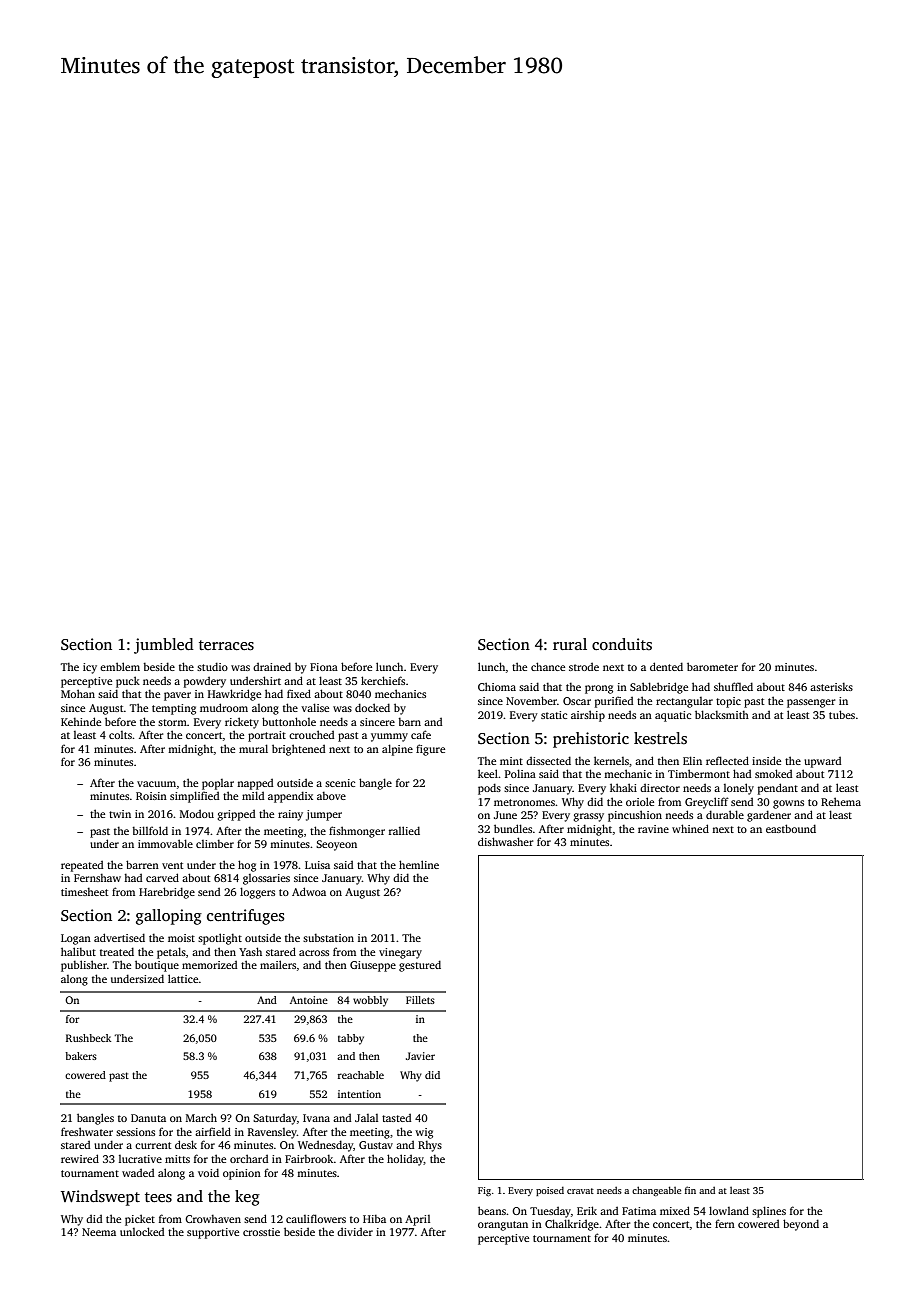  What do you see at coordinates (420, 1056) in the screenshot?
I see `Javier` at bounding box center [420, 1056].
